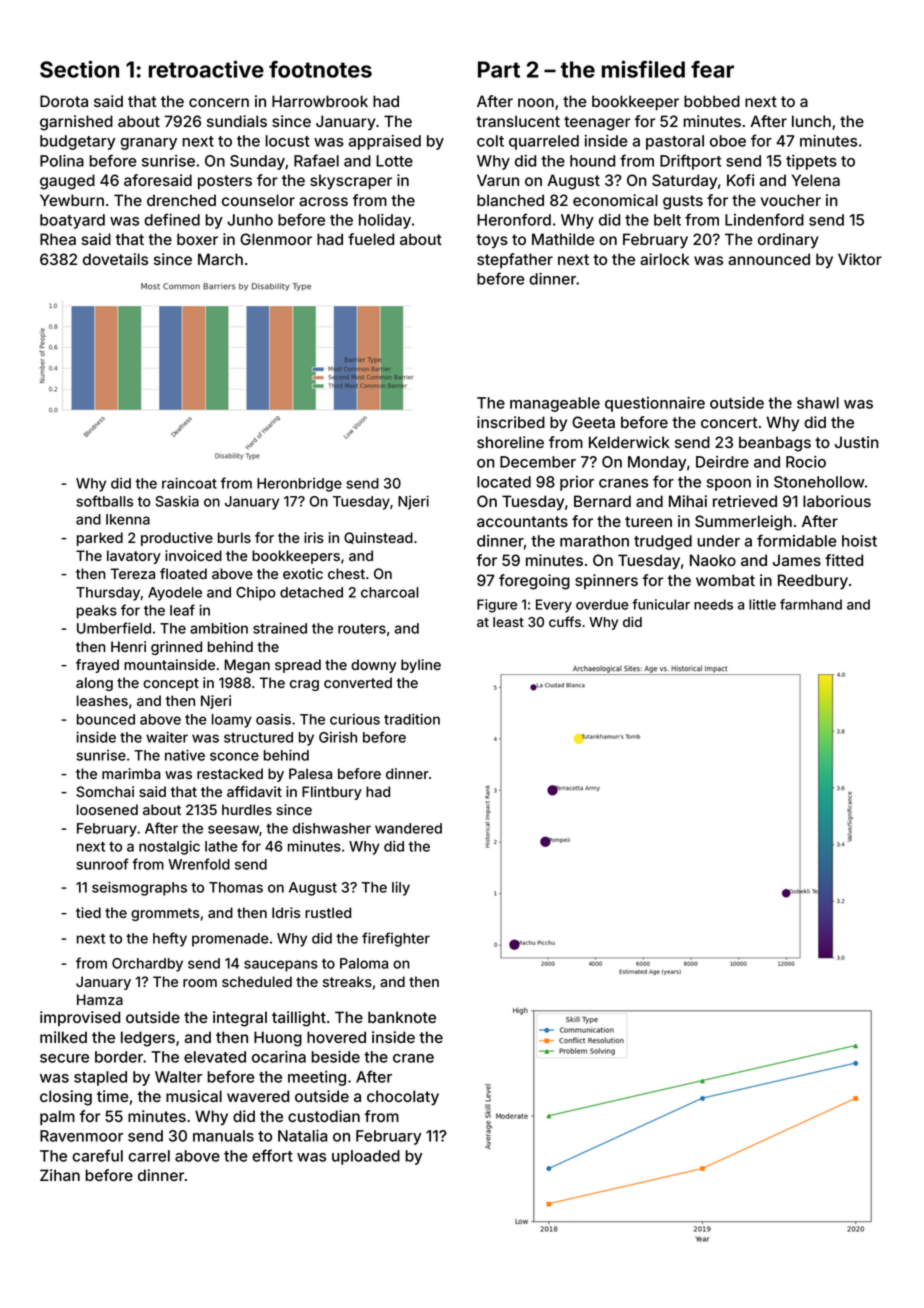  What do you see at coordinates (403, 1098) in the document?
I see `chocolaty` at bounding box center [403, 1098].
